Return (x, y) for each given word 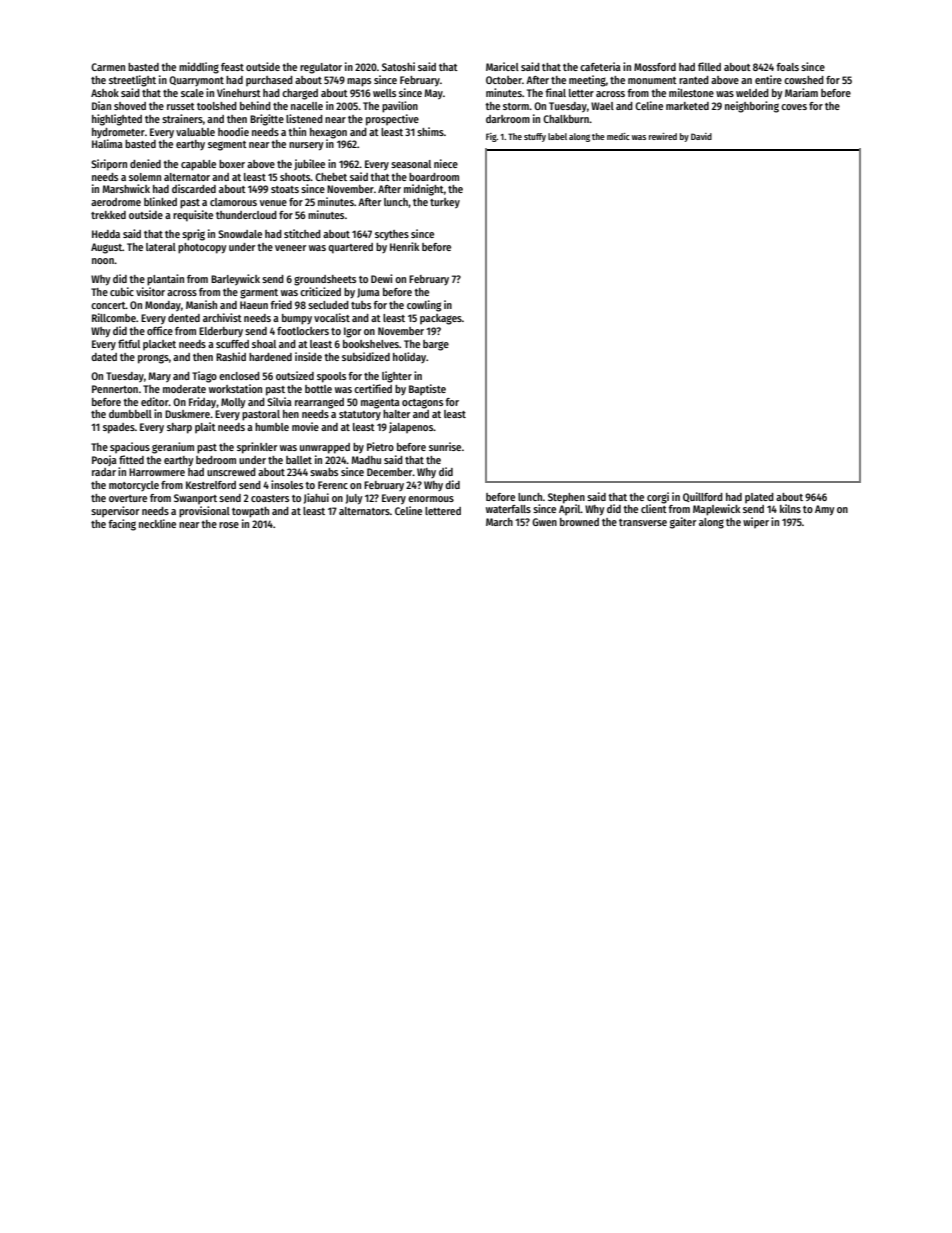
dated (104, 357)
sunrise (445, 446)
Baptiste (427, 389)
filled (709, 66)
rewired (663, 136)
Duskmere (187, 414)
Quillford (703, 497)
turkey (445, 203)
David (701, 136)
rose (229, 525)
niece (446, 163)
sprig (193, 235)
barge (436, 345)
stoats (285, 189)
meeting (587, 81)
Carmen (108, 67)
